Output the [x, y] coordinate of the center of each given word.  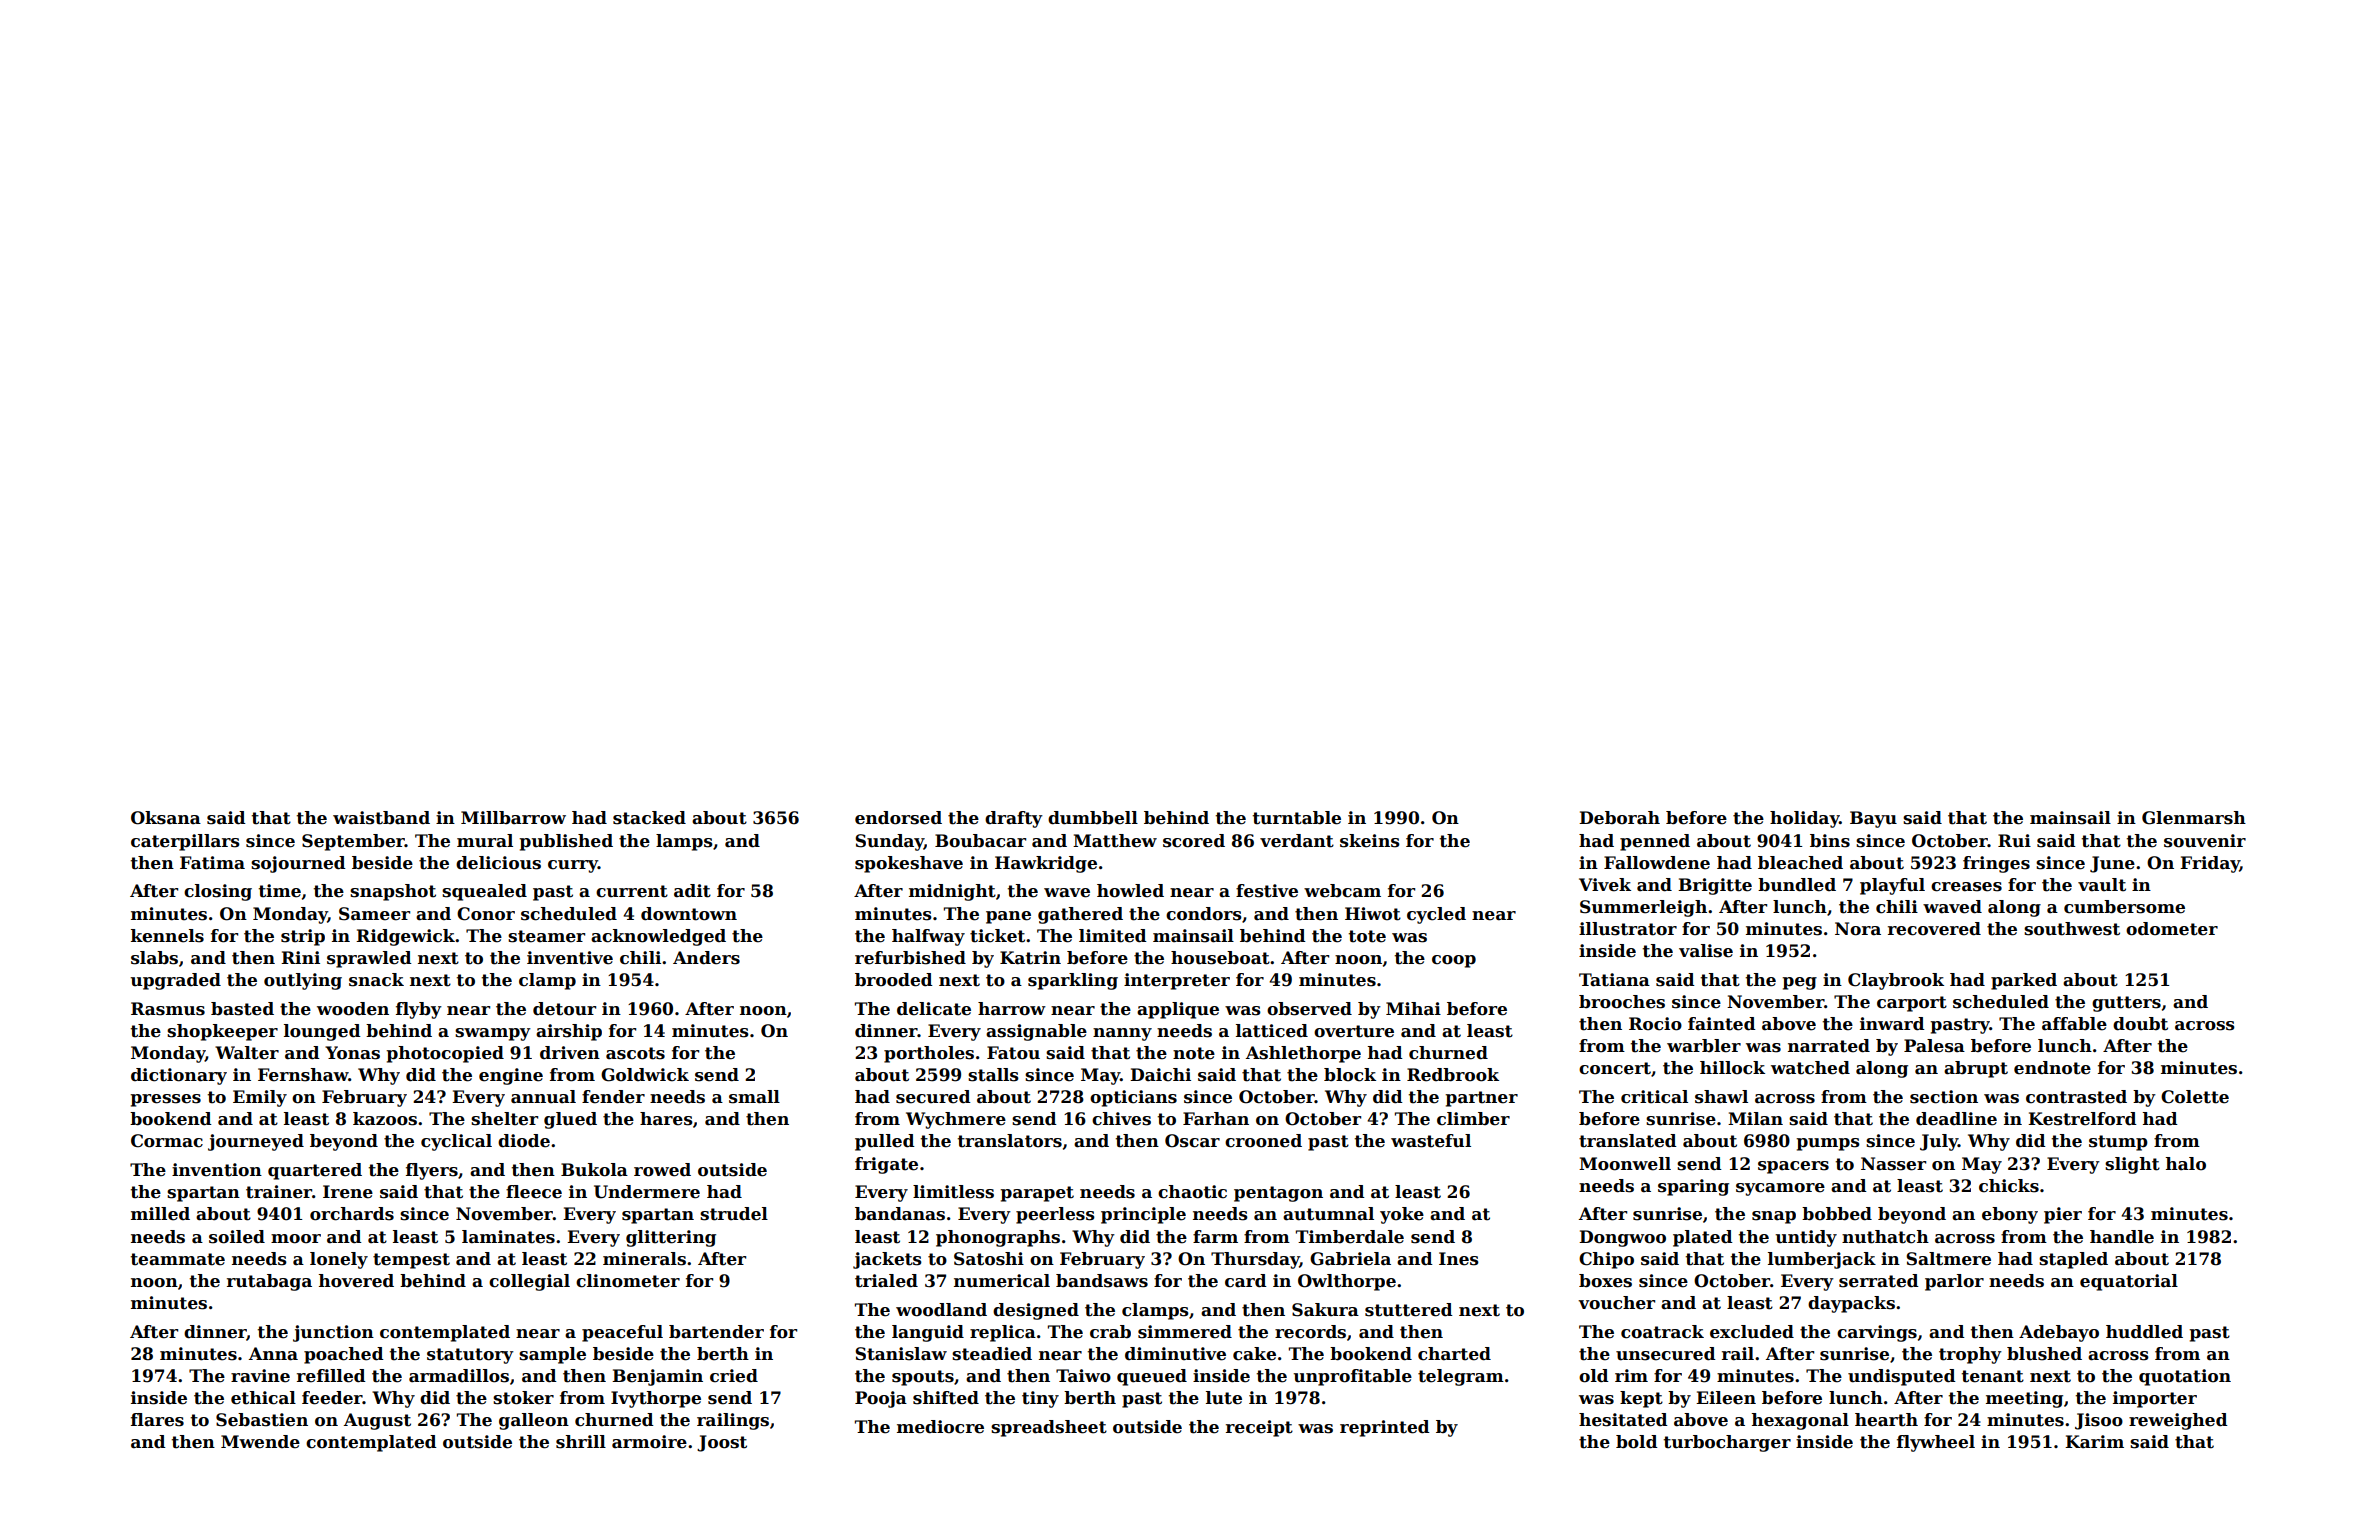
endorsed [898, 818]
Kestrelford [2082, 1119]
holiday [1804, 819]
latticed [1272, 1031]
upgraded [175, 981]
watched [1810, 1068]
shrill [581, 1442]
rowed [662, 1170]
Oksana [166, 818]
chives [1121, 1119]
